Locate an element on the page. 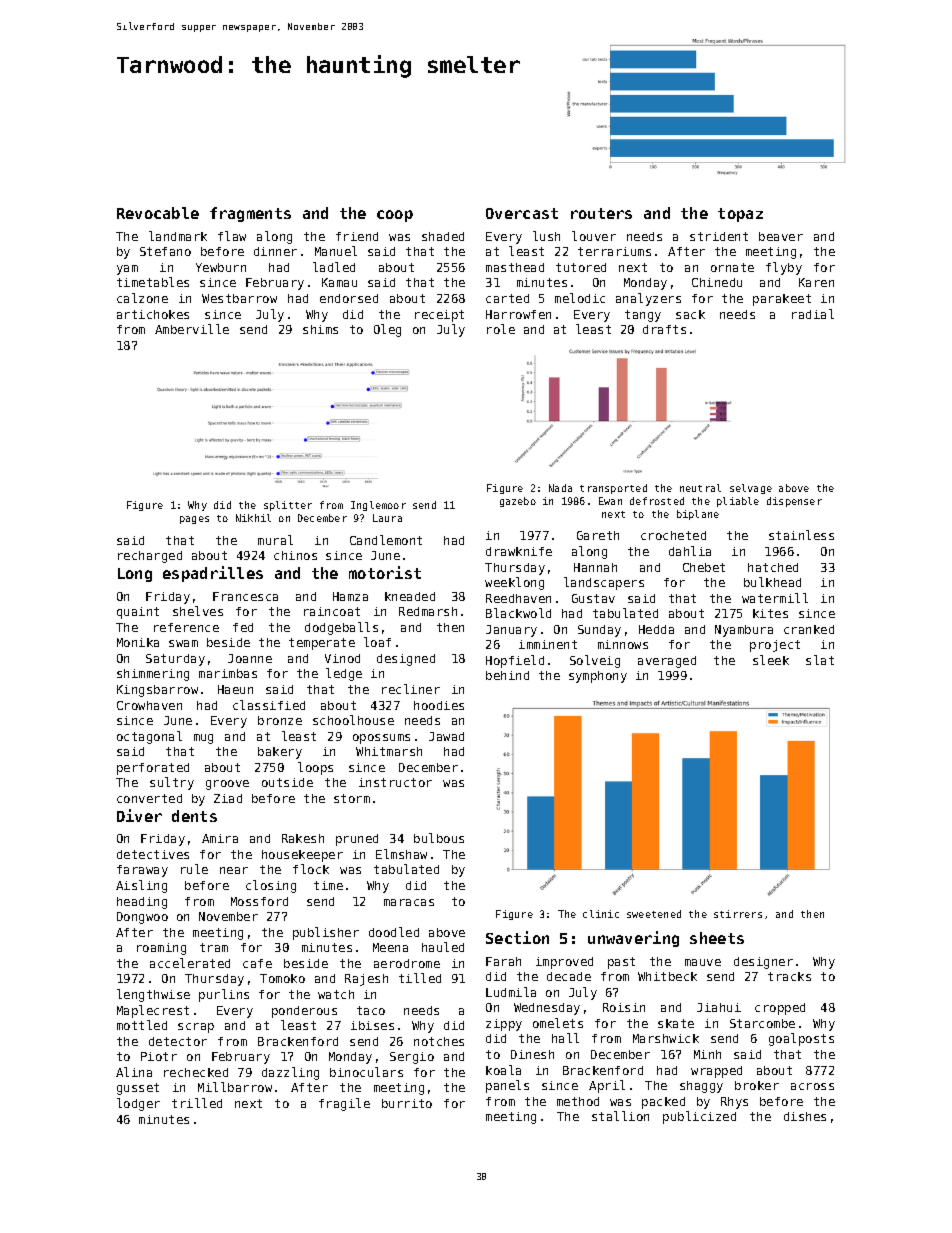  flaw is located at coordinates (232, 236).
